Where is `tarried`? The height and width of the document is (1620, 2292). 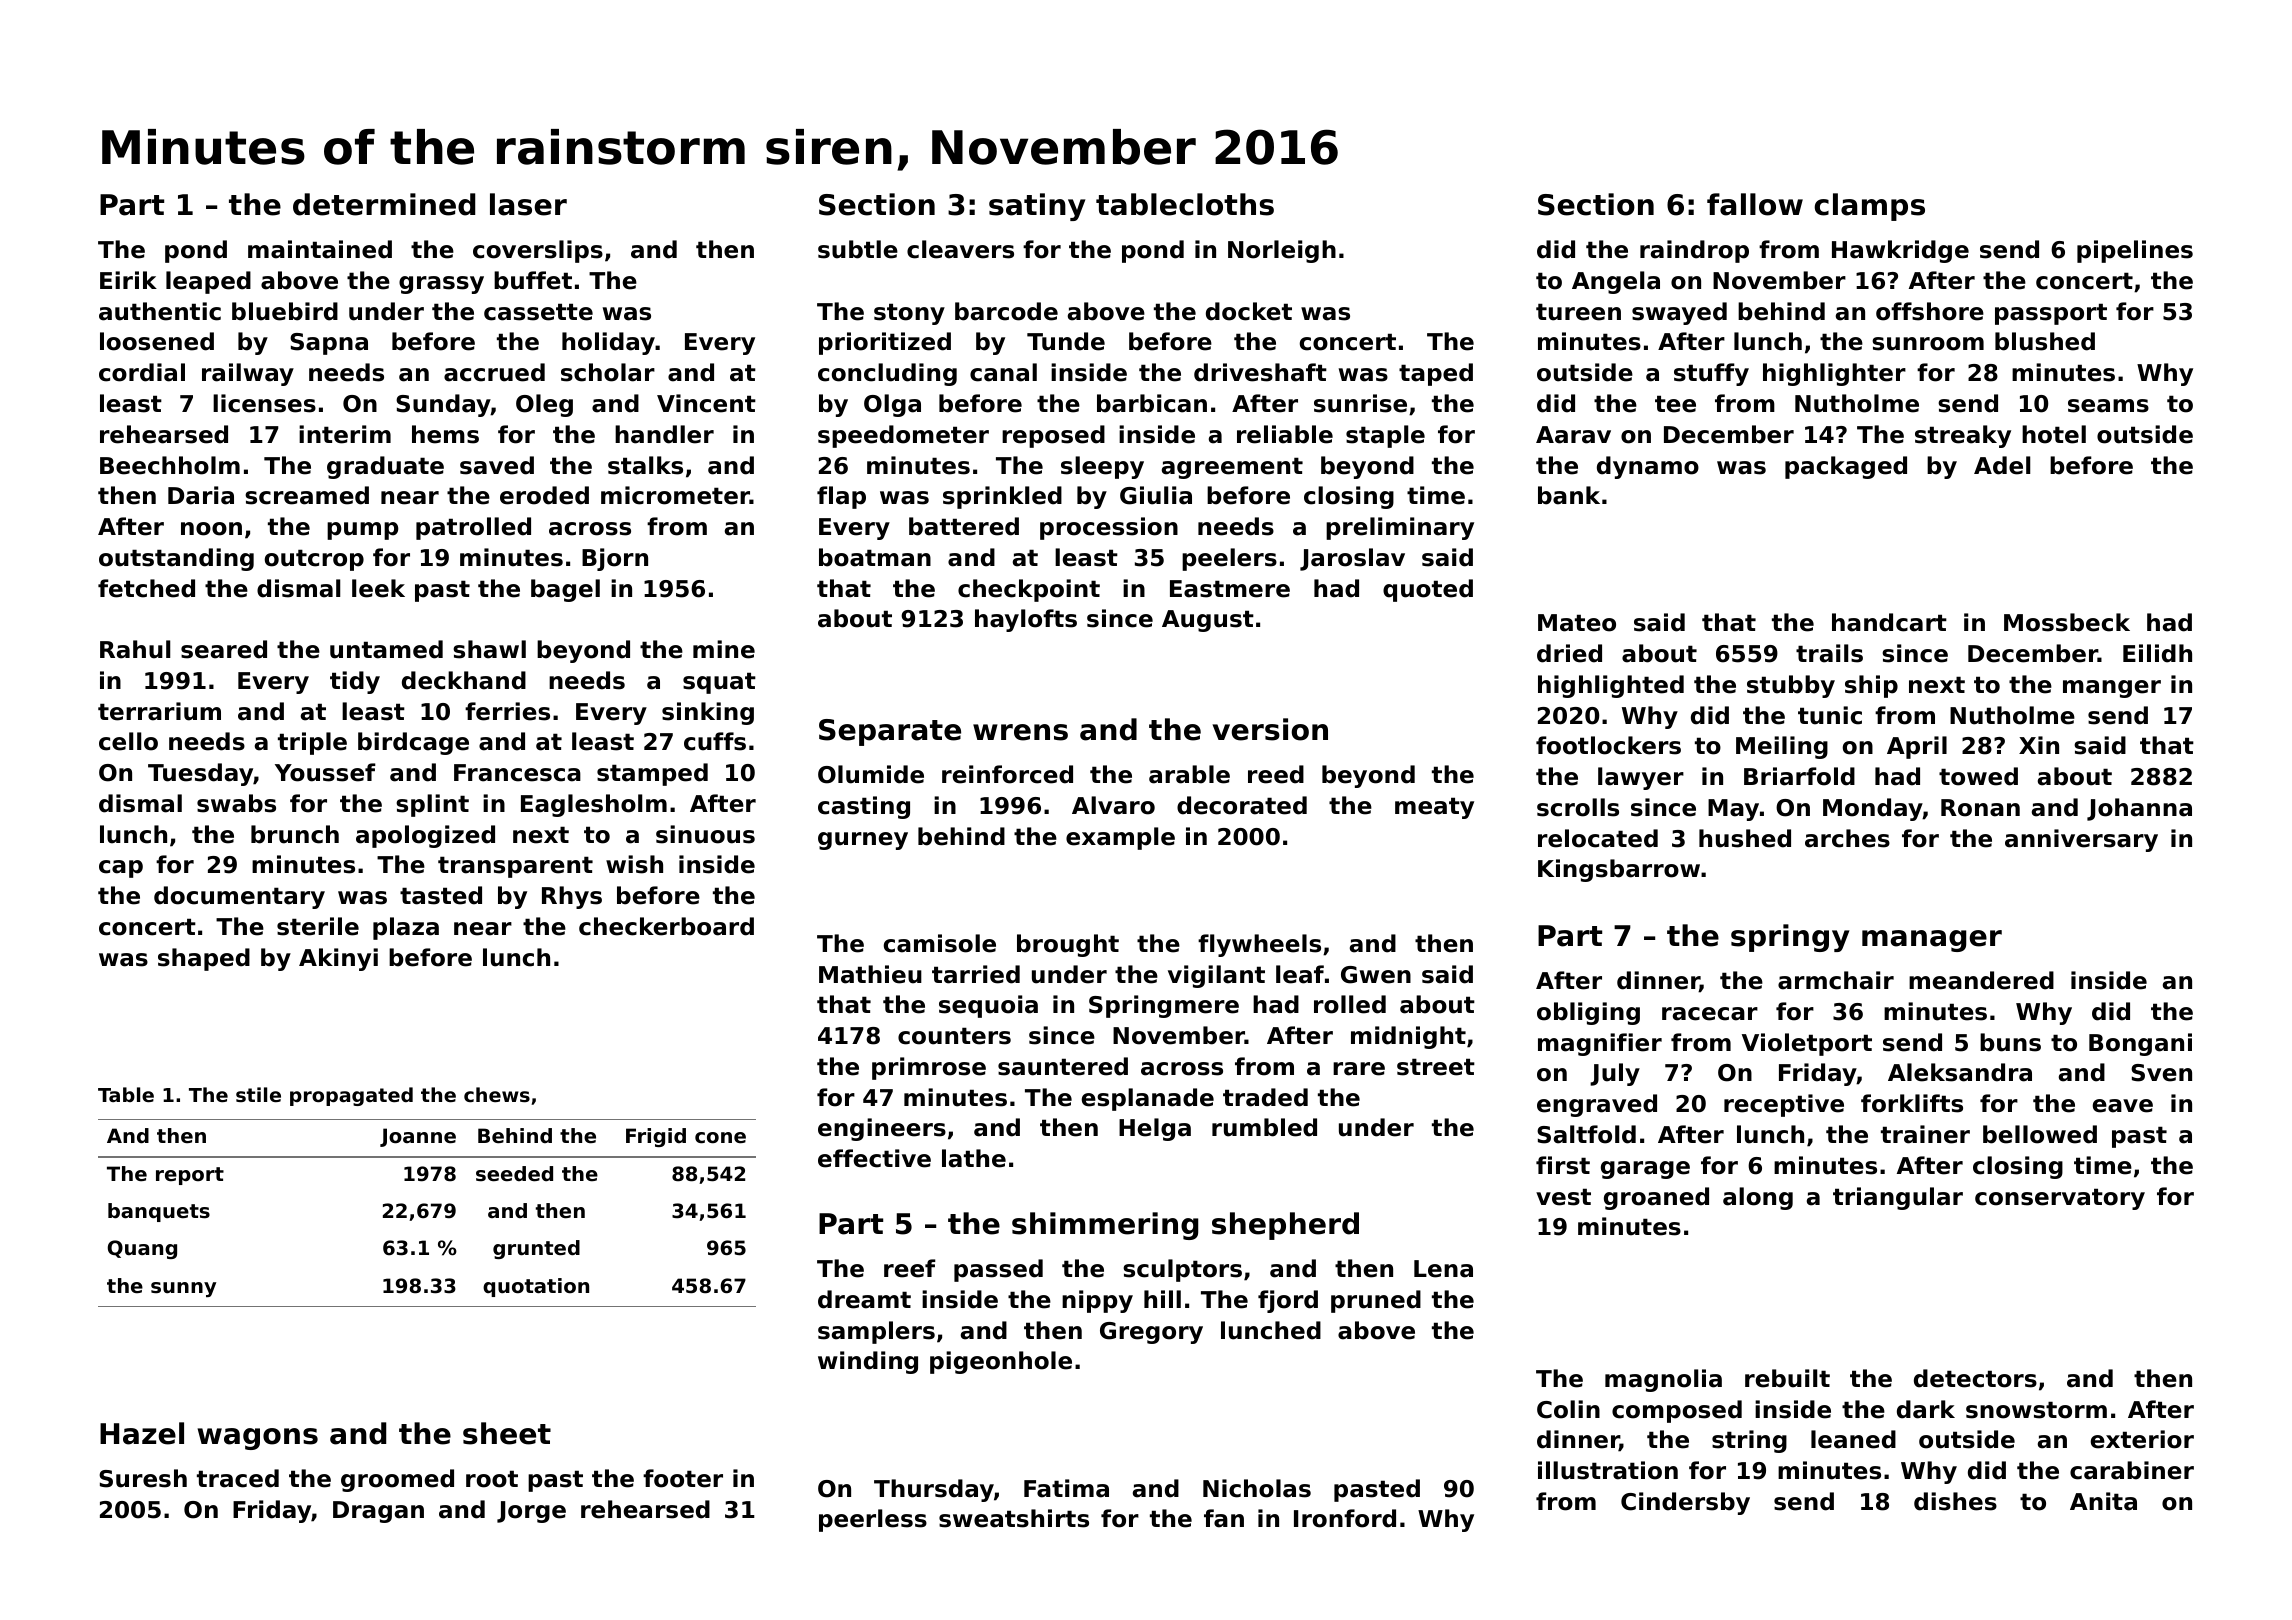
tarried is located at coordinates (976, 974).
